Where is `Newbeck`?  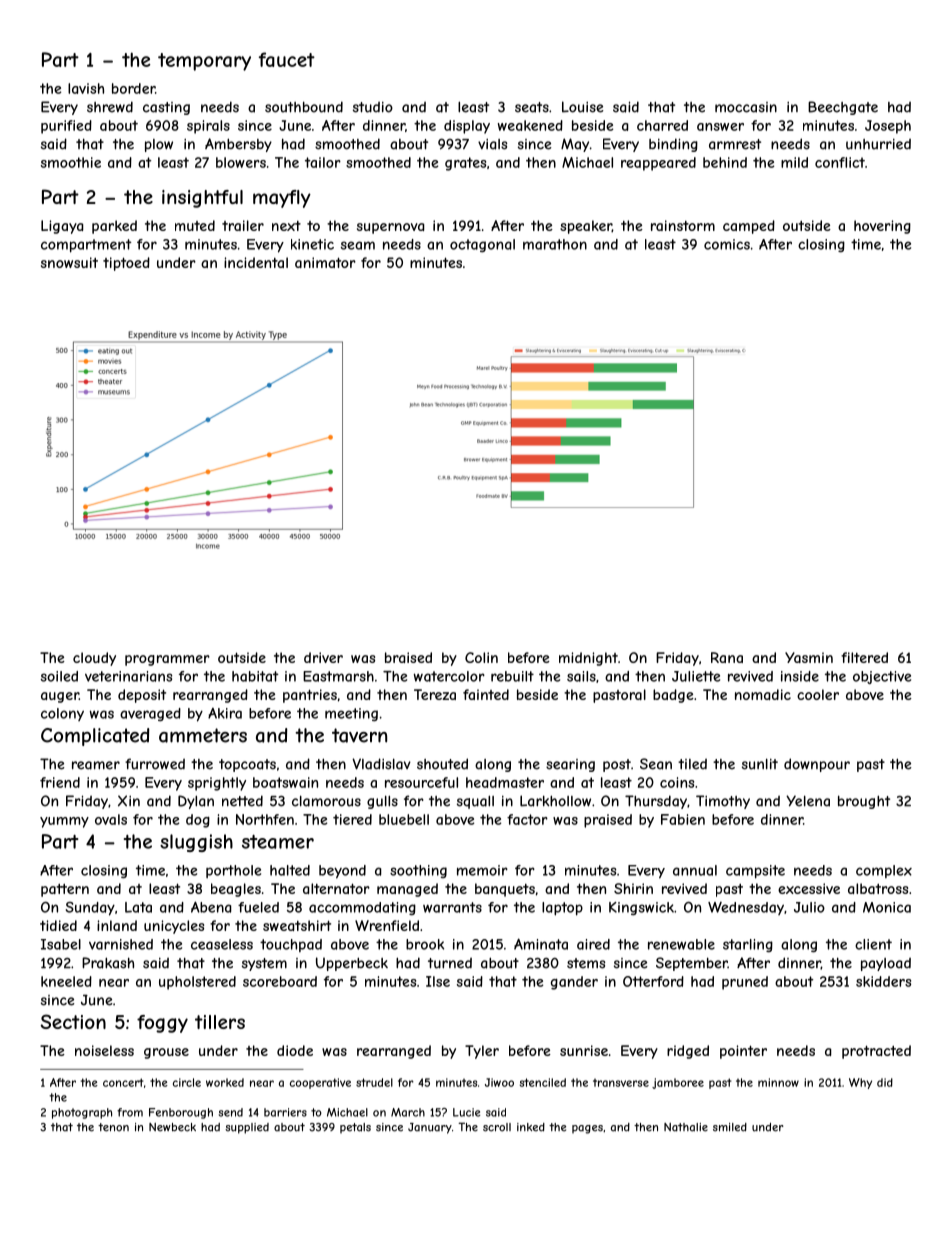 Newbeck is located at coordinates (172, 1127).
